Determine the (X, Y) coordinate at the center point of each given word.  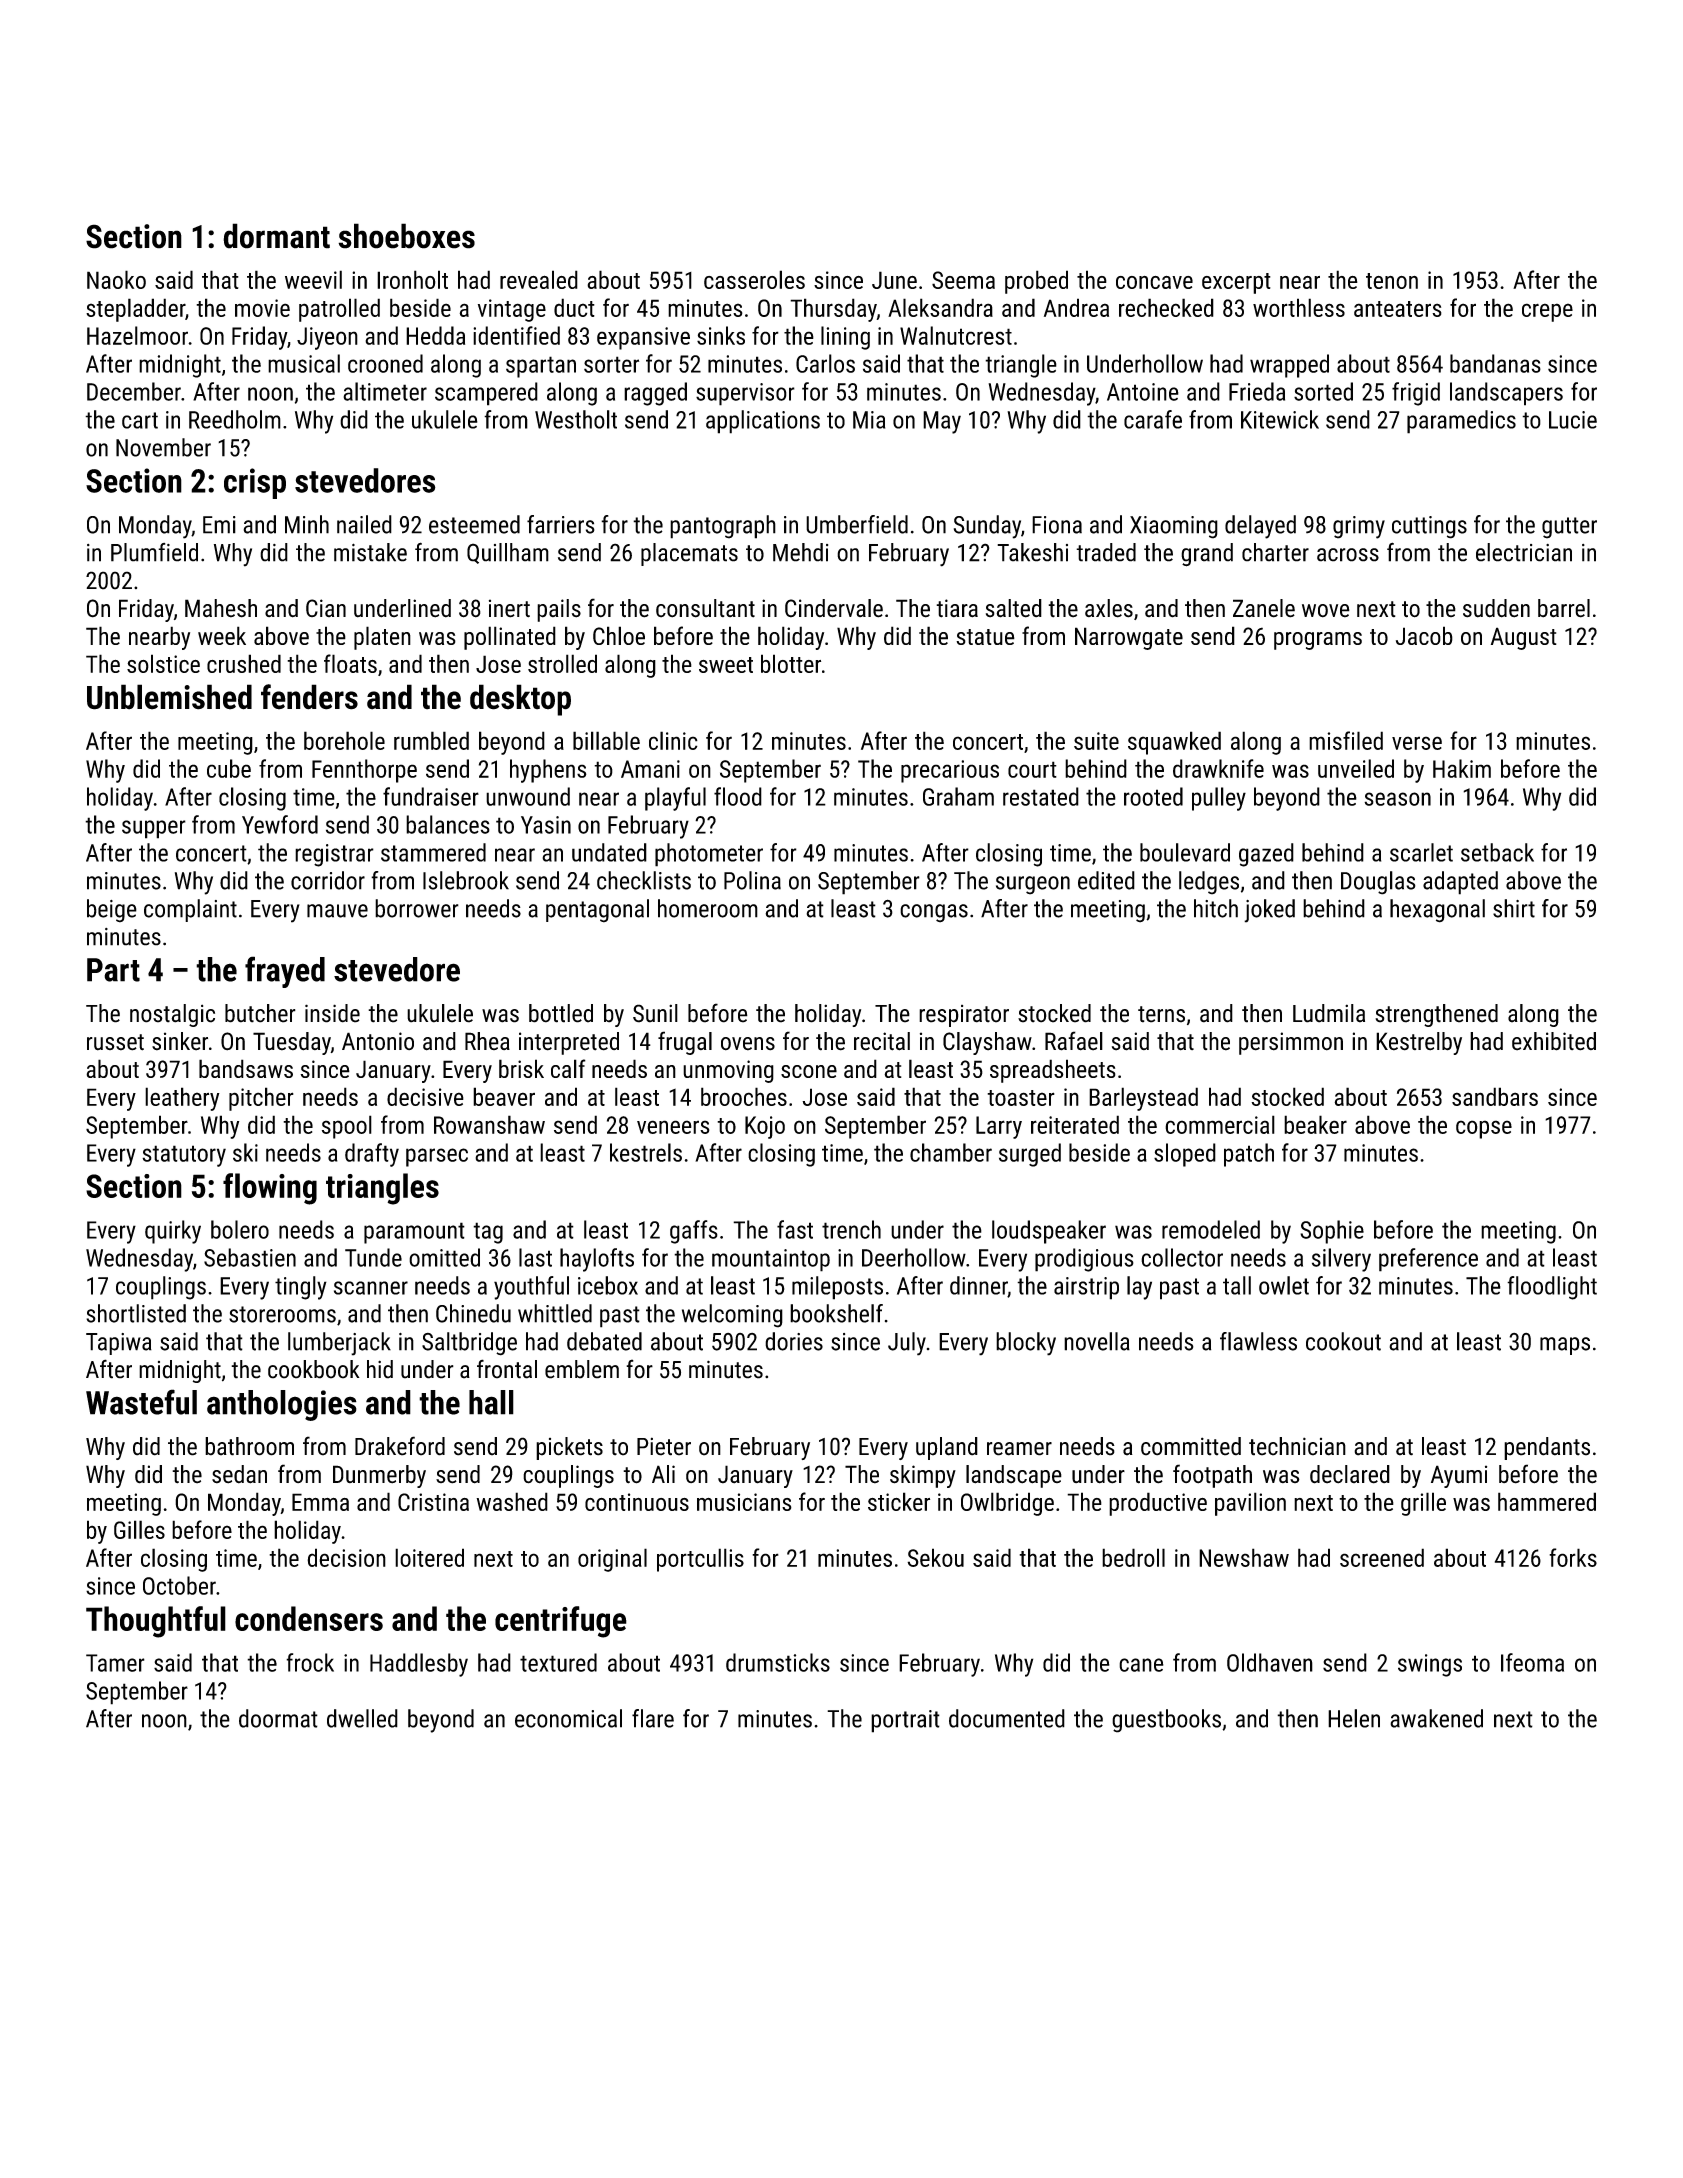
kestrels (646, 1152)
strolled (562, 663)
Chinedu (473, 1313)
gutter (1569, 528)
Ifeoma (1532, 1662)
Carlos (825, 363)
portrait (905, 1721)
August (1524, 638)
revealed (539, 279)
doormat (278, 1718)
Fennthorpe (364, 771)
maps (1565, 1346)
